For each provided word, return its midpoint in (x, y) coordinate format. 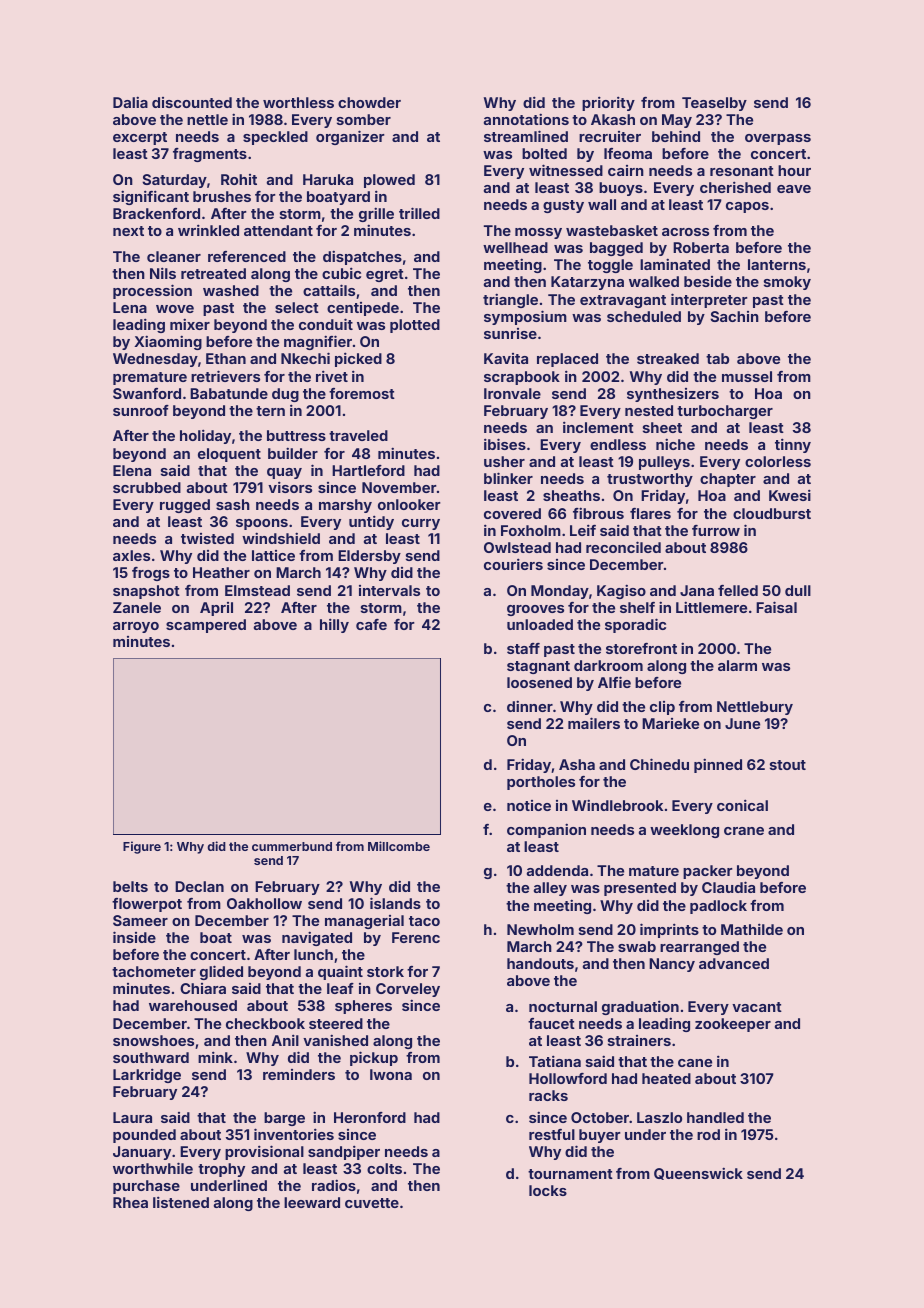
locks (548, 1190)
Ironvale (512, 393)
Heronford (370, 1117)
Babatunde (229, 393)
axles (131, 555)
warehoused (193, 1005)
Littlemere (711, 607)
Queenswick (698, 1173)
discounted (192, 102)
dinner (530, 706)
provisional (264, 1152)
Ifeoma (628, 153)
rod (708, 1134)
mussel (747, 376)
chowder (369, 102)
